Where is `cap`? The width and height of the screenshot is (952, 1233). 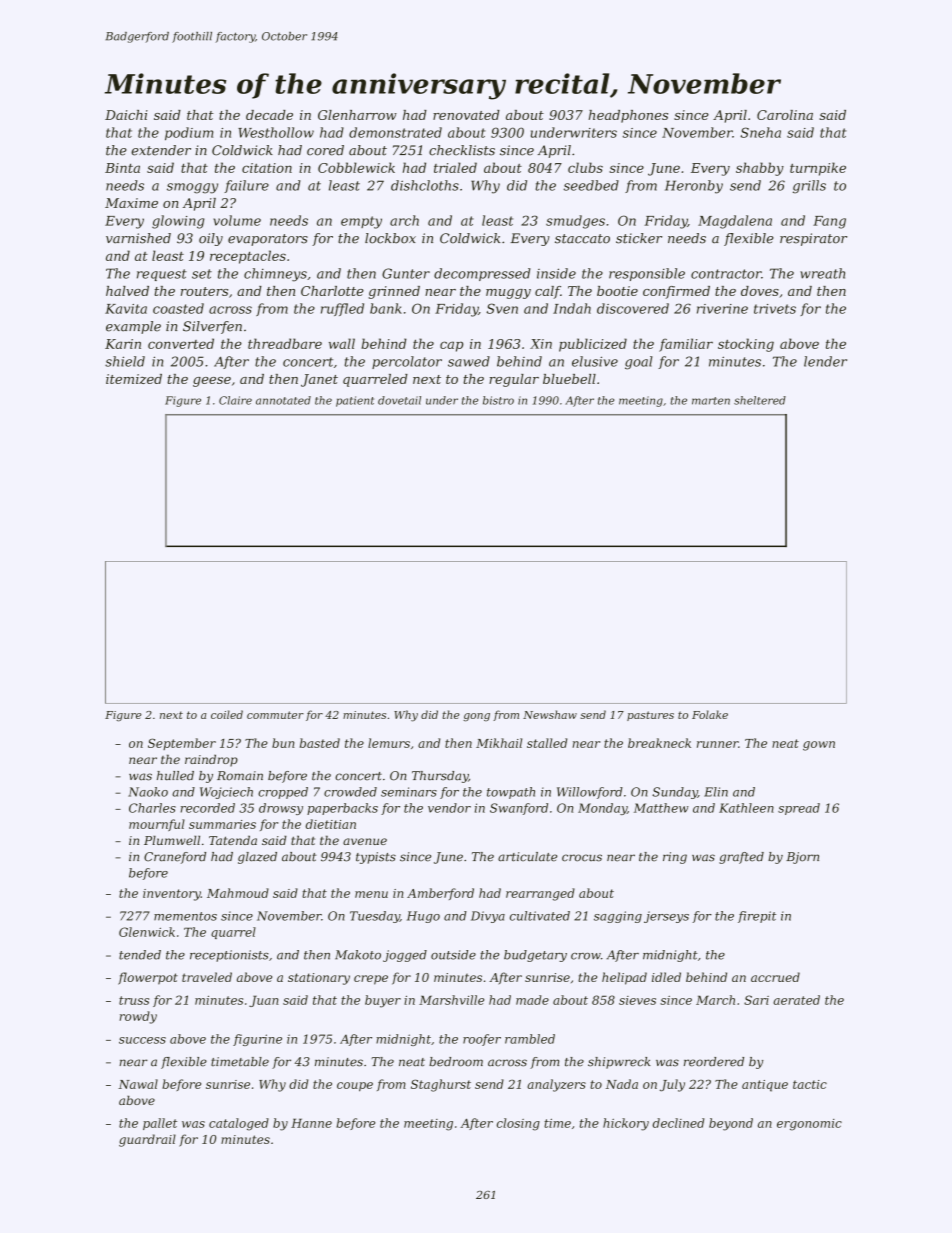 cap is located at coordinates (451, 346).
